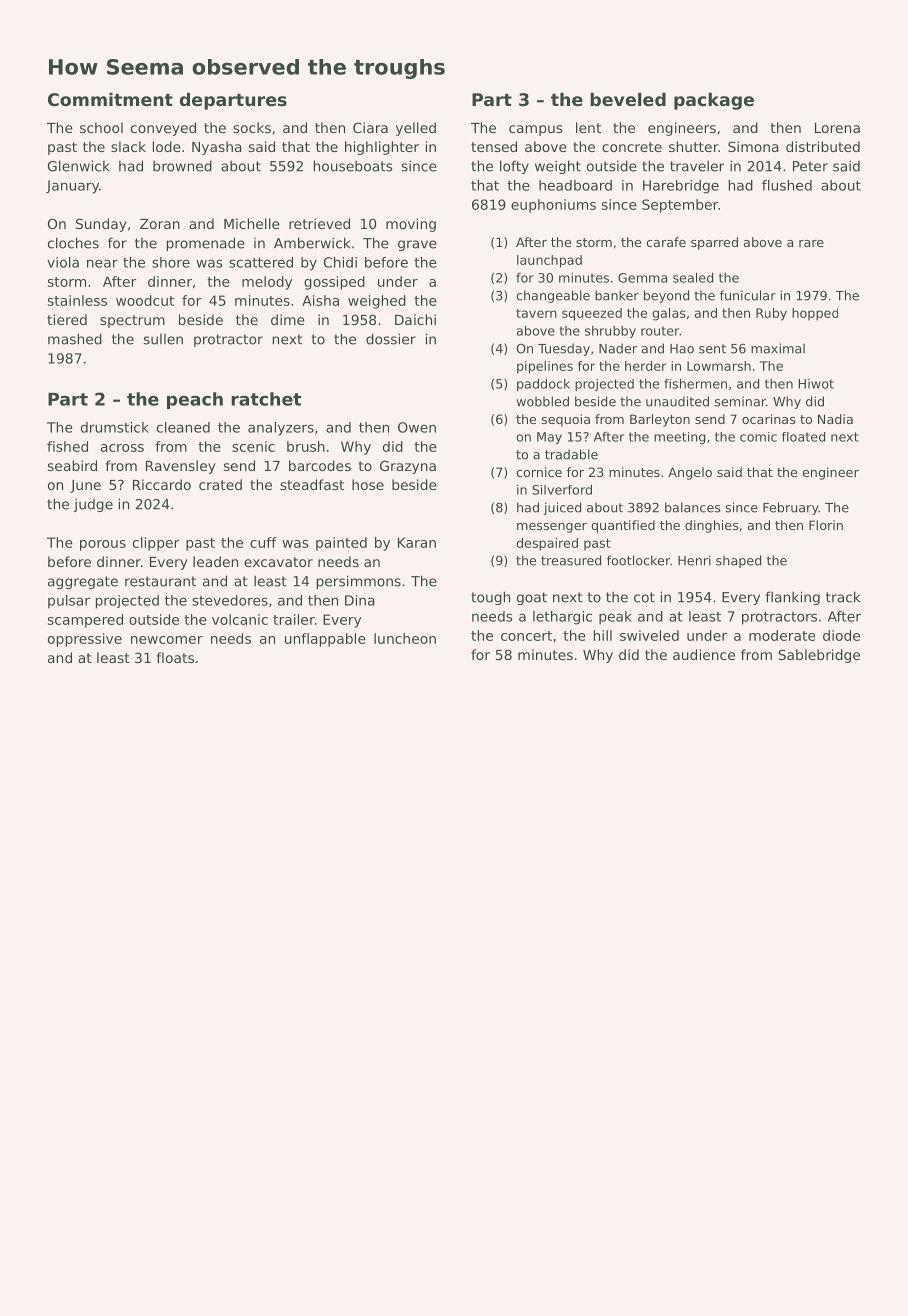 The image size is (908, 1316). I want to click on audience, so click(704, 654).
